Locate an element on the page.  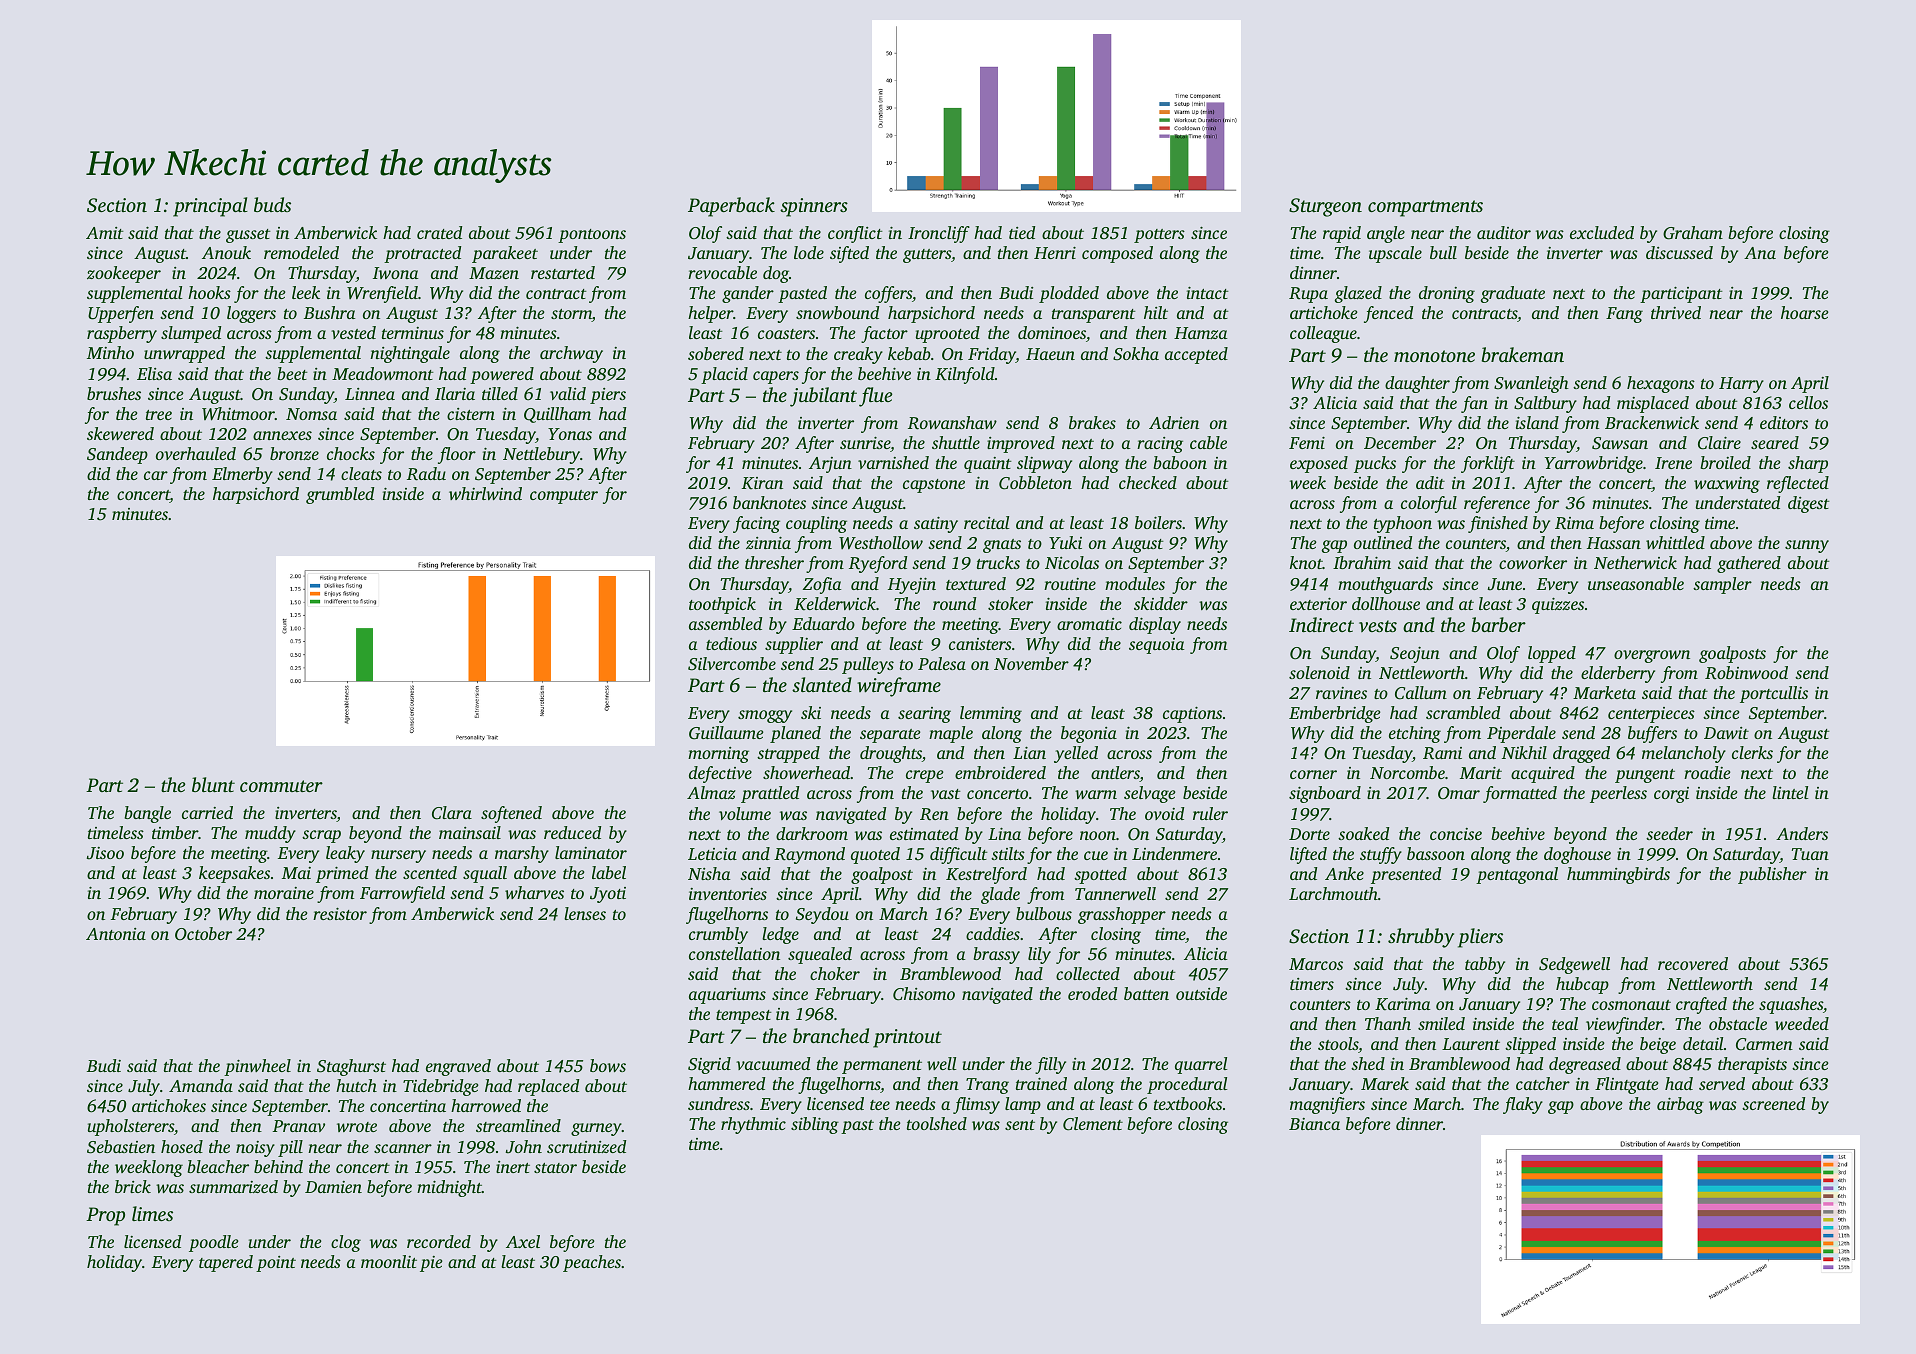
Clement is located at coordinates (1093, 1124).
